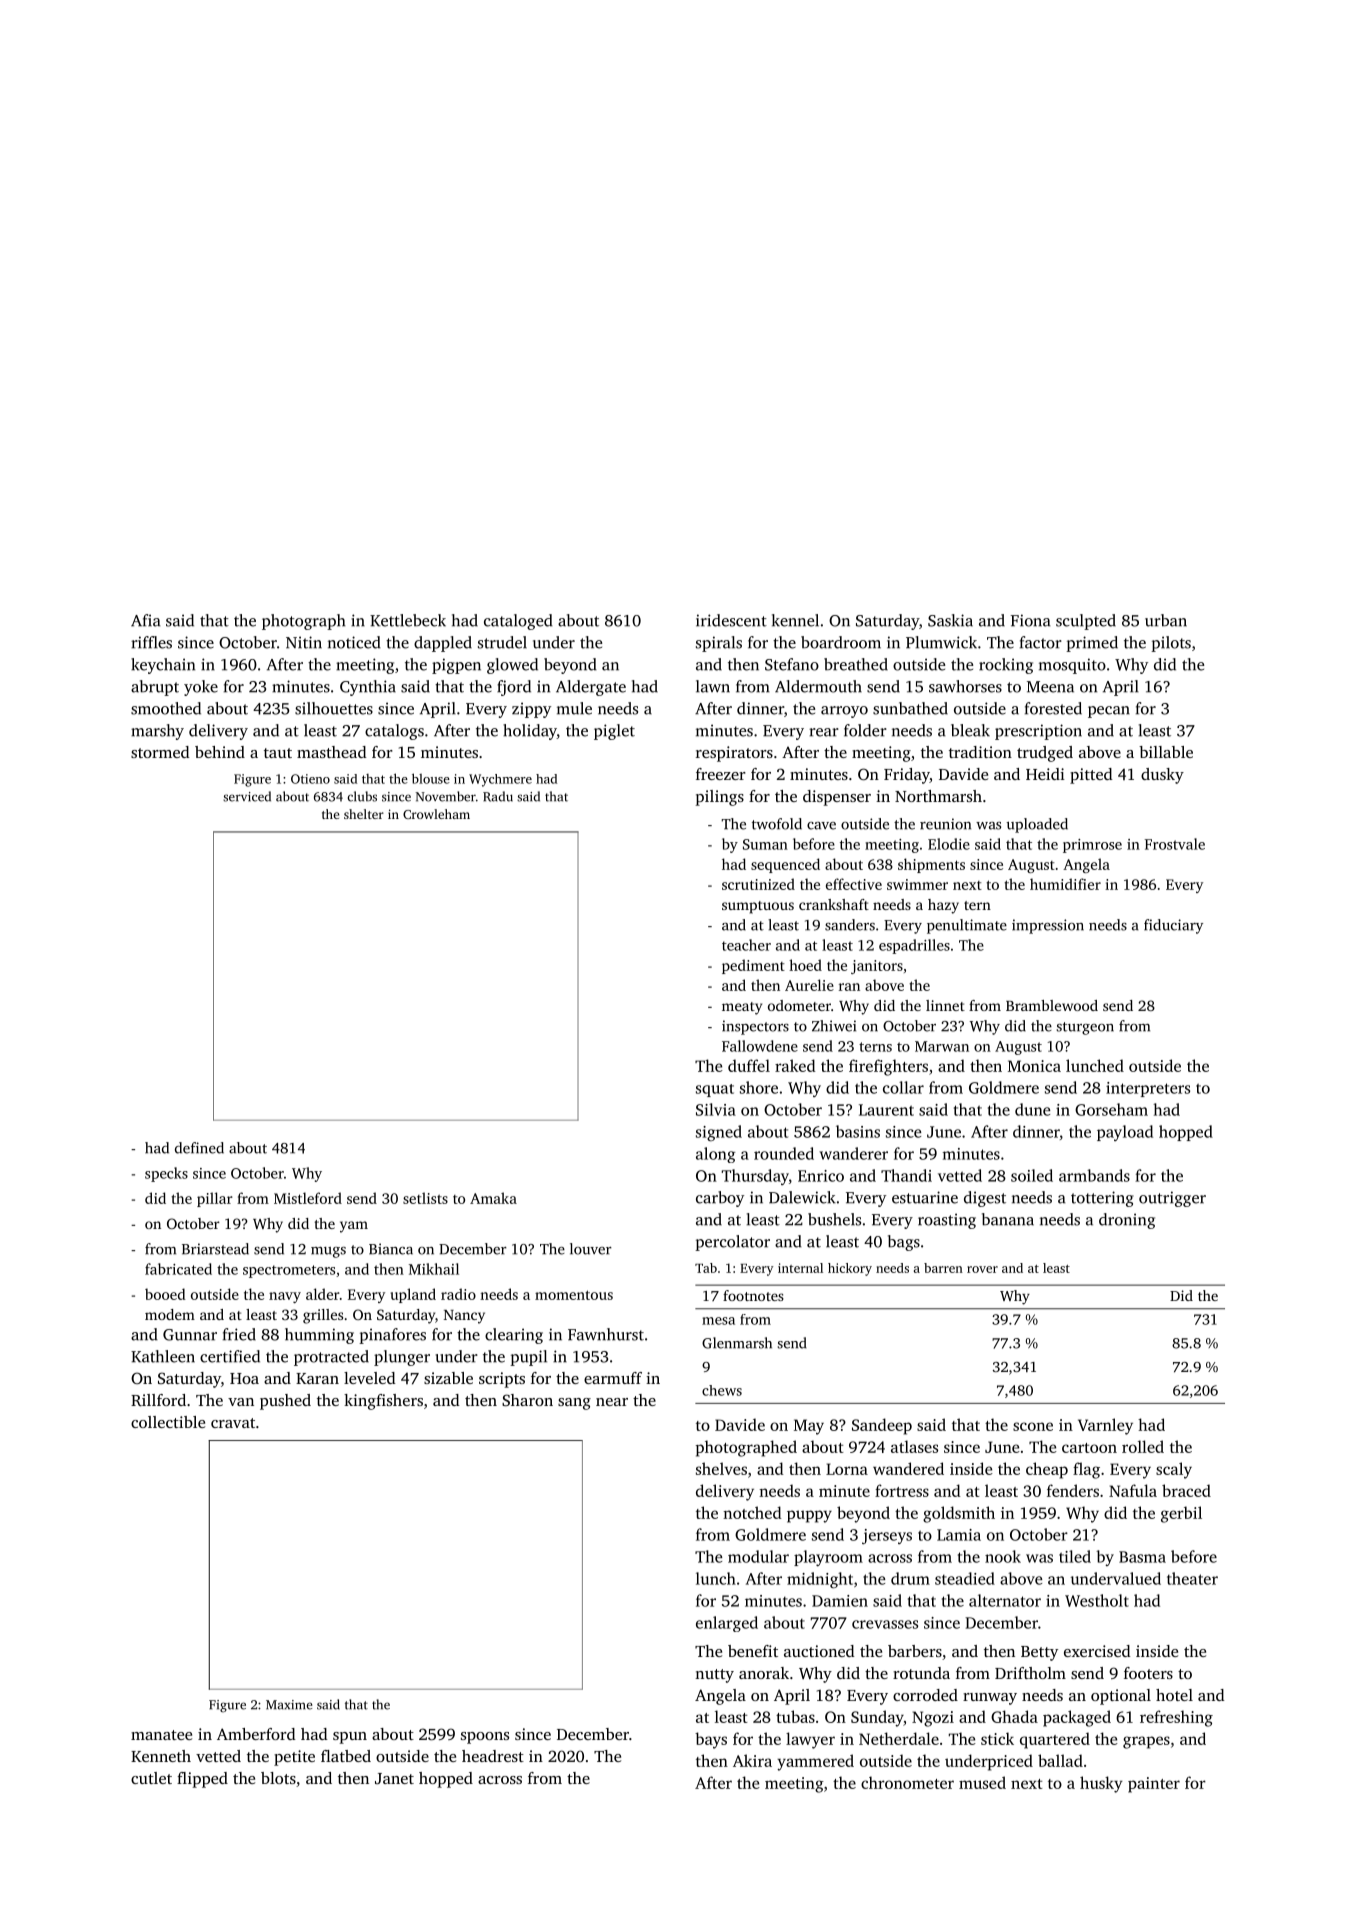  What do you see at coordinates (151, 1778) in the screenshot?
I see `cutlet` at bounding box center [151, 1778].
